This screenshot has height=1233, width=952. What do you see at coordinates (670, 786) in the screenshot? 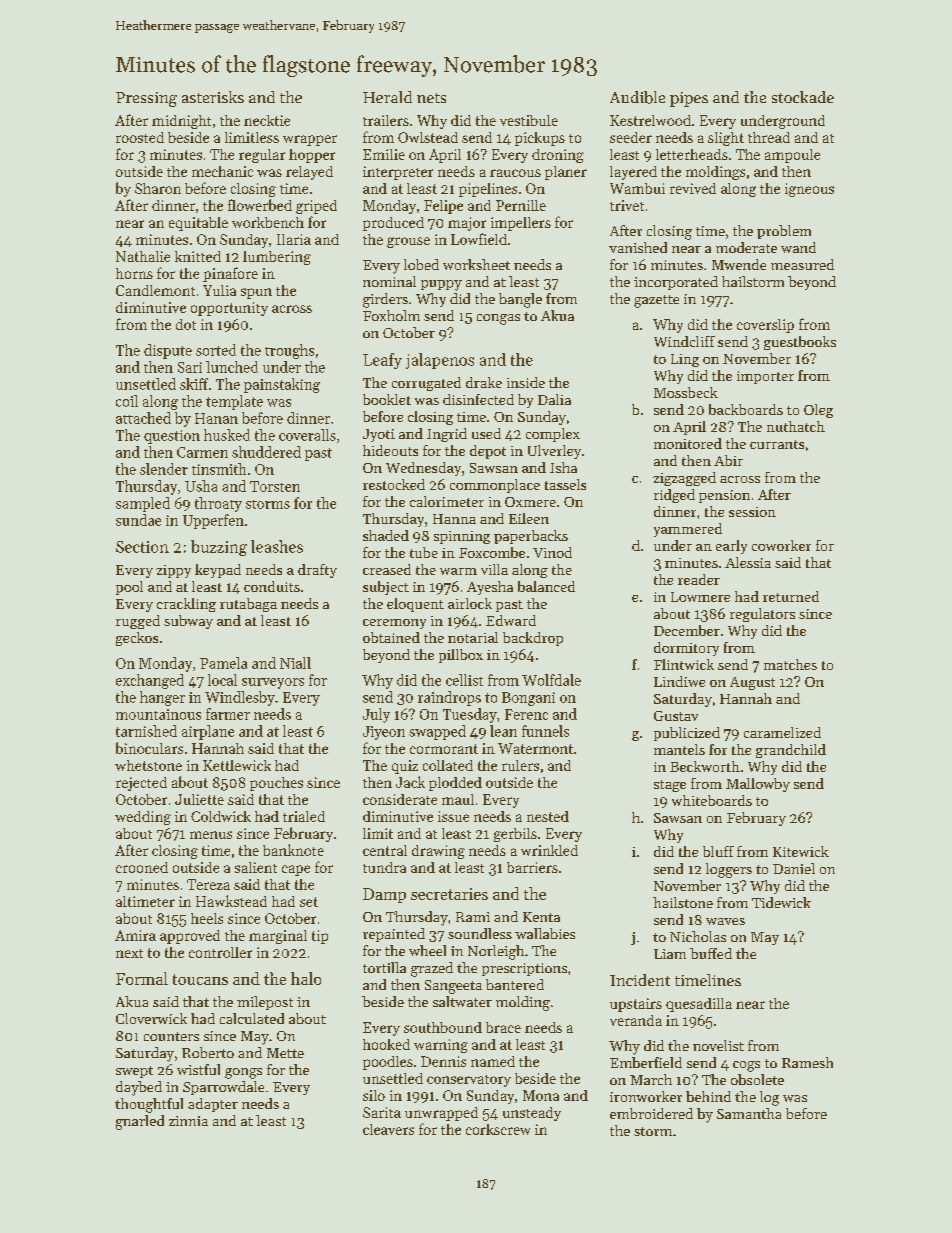
I see `stage` at bounding box center [670, 786].
